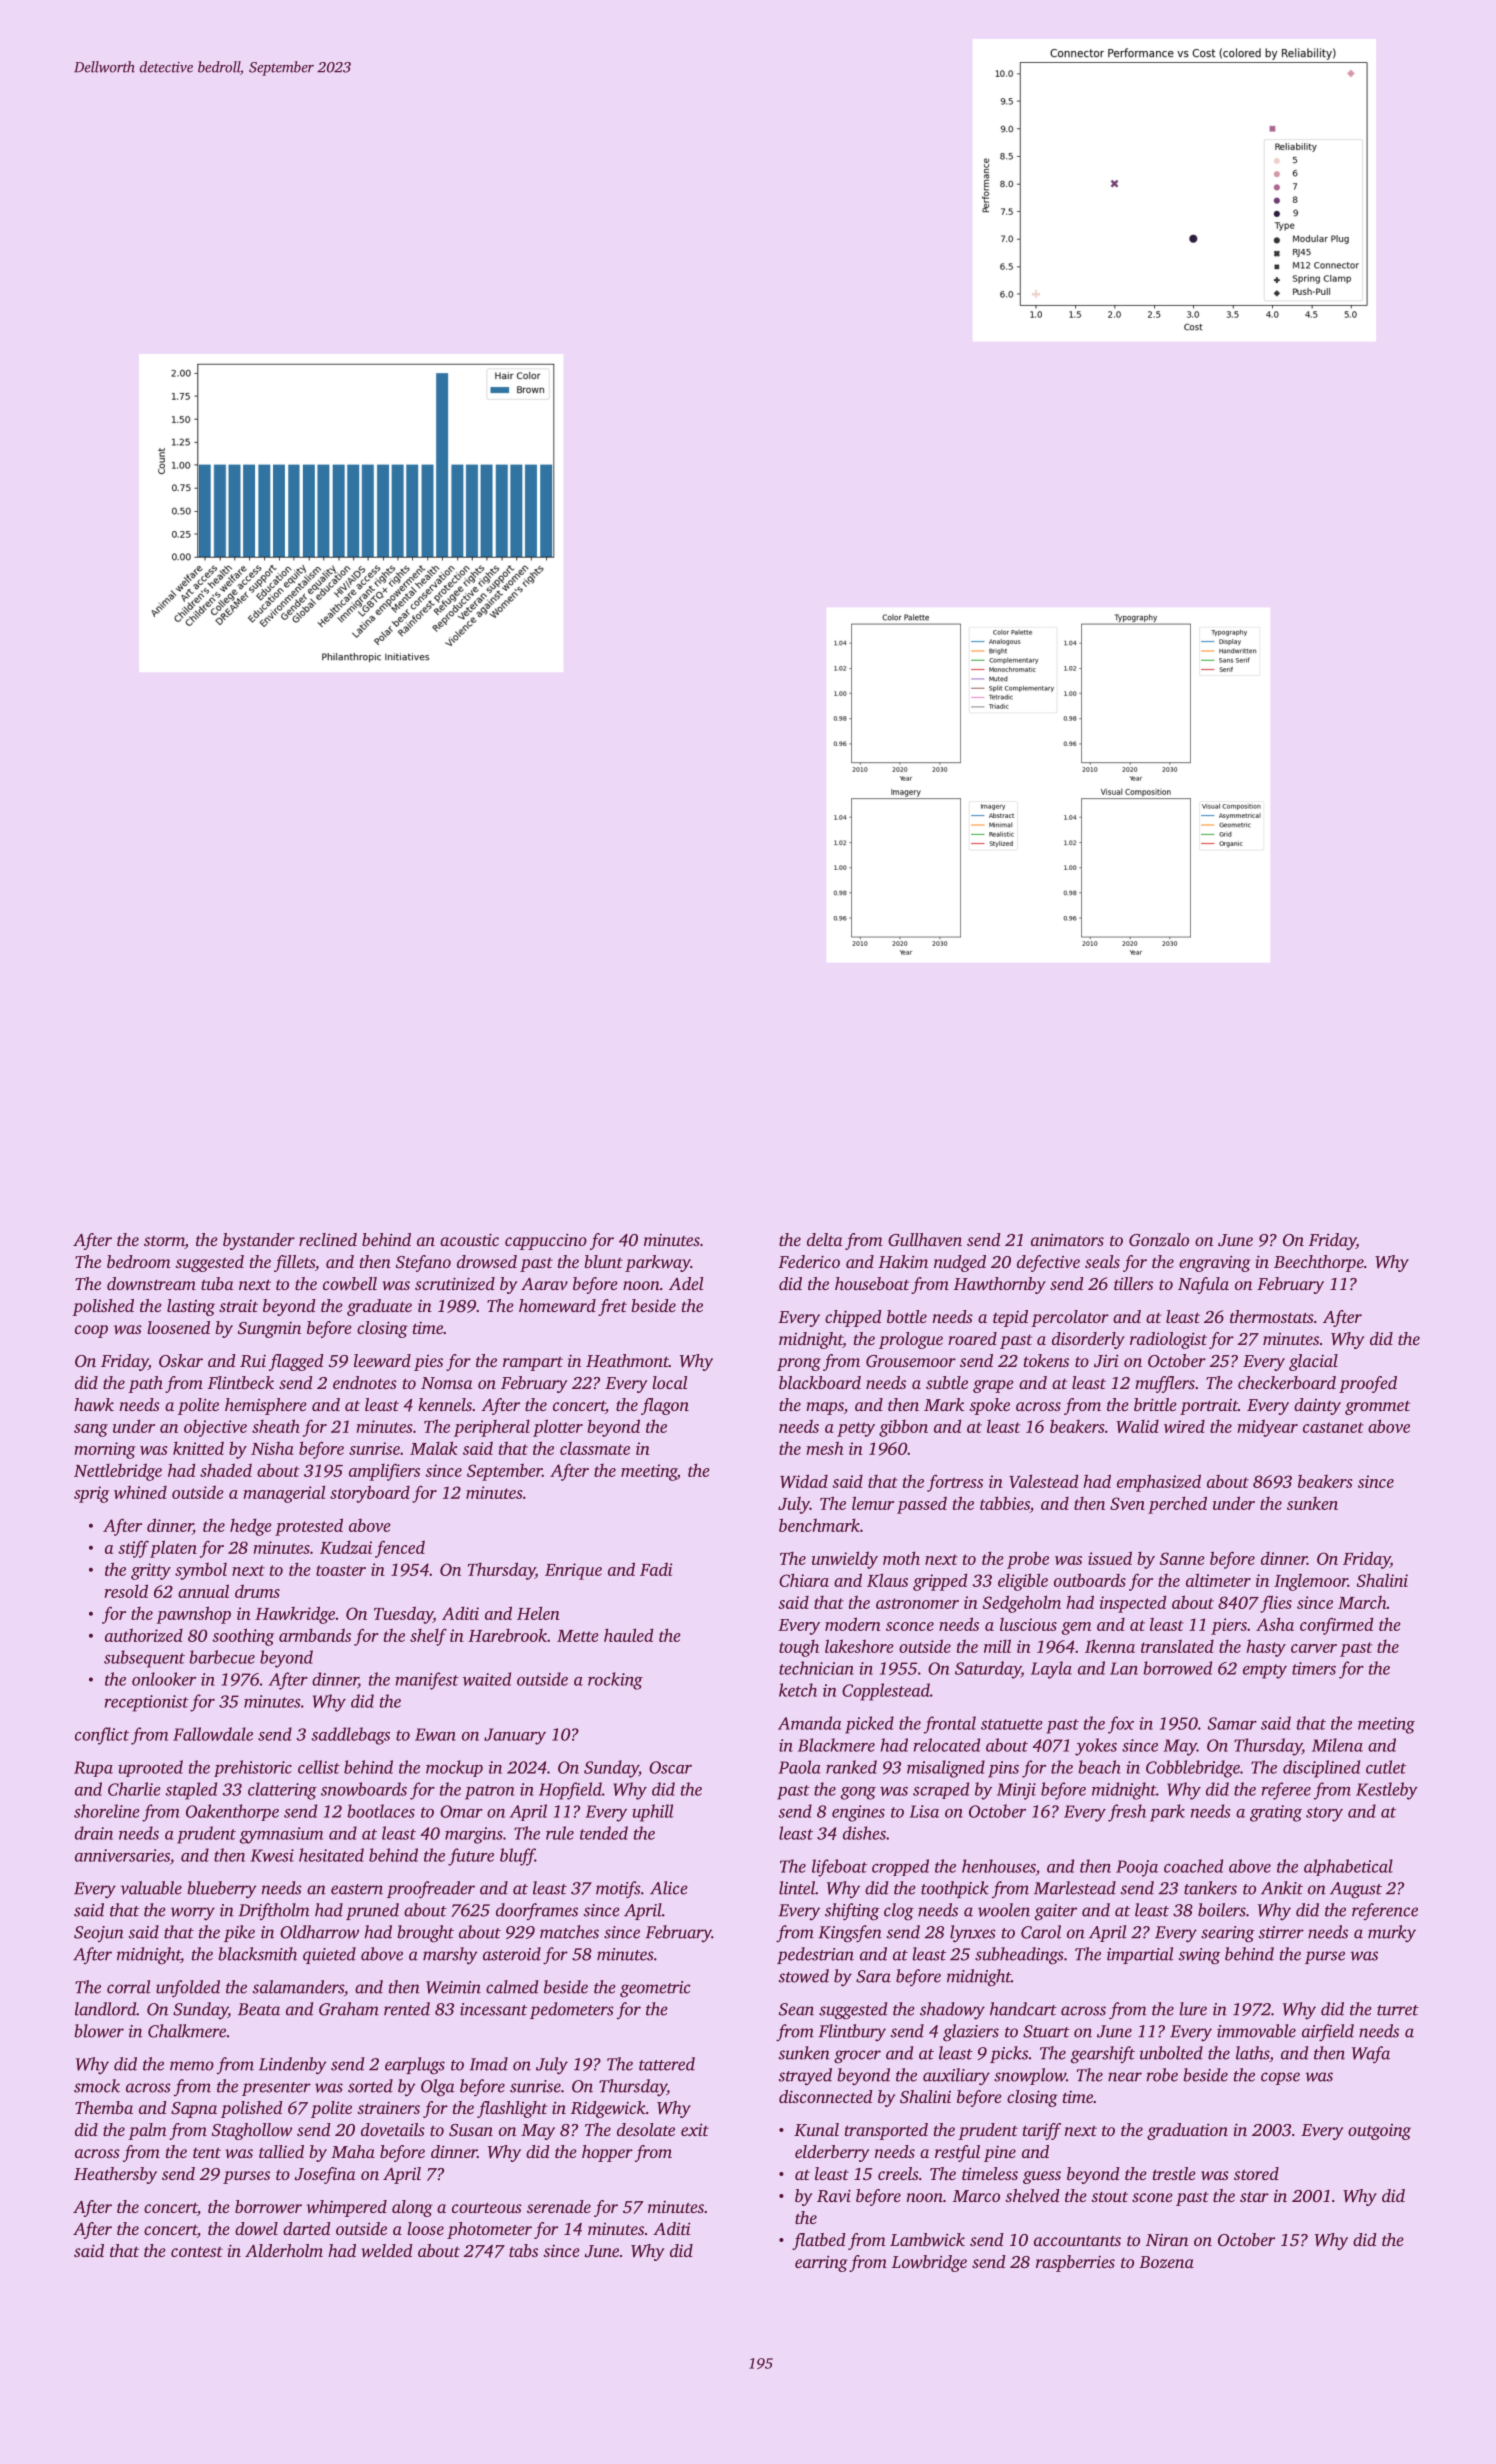 The height and width of the screenshot is (2464, 1496). What do you see at coordinates (1333, 1427) in the screenshot?
I see `castanet` at bounding box center [1333, 1427].
